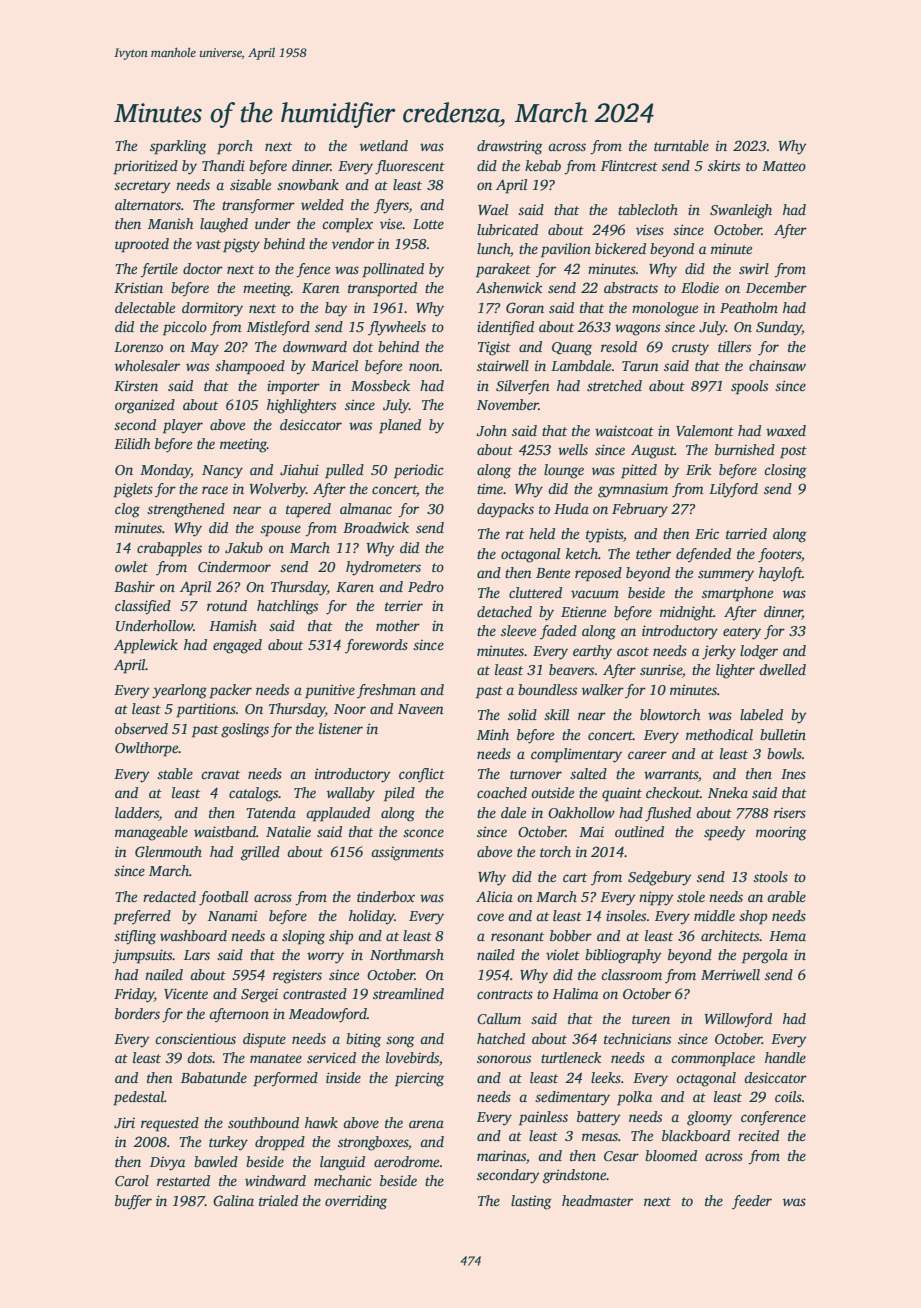  Describe the element at coordinates (138, 287) in the document. I see `Kristian` at that location.
